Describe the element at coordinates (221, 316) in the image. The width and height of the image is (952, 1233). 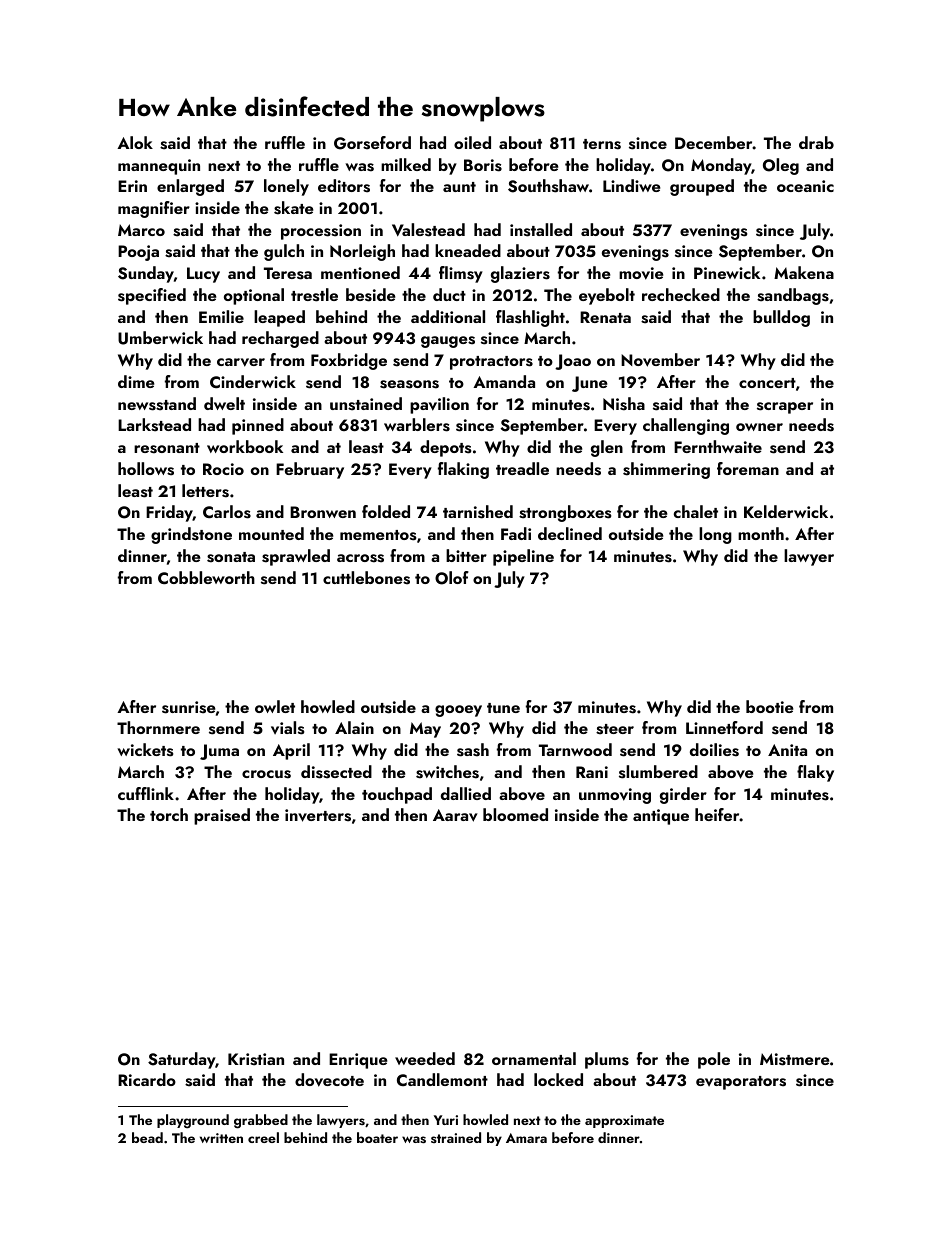
I see `Emilie` at that location.
